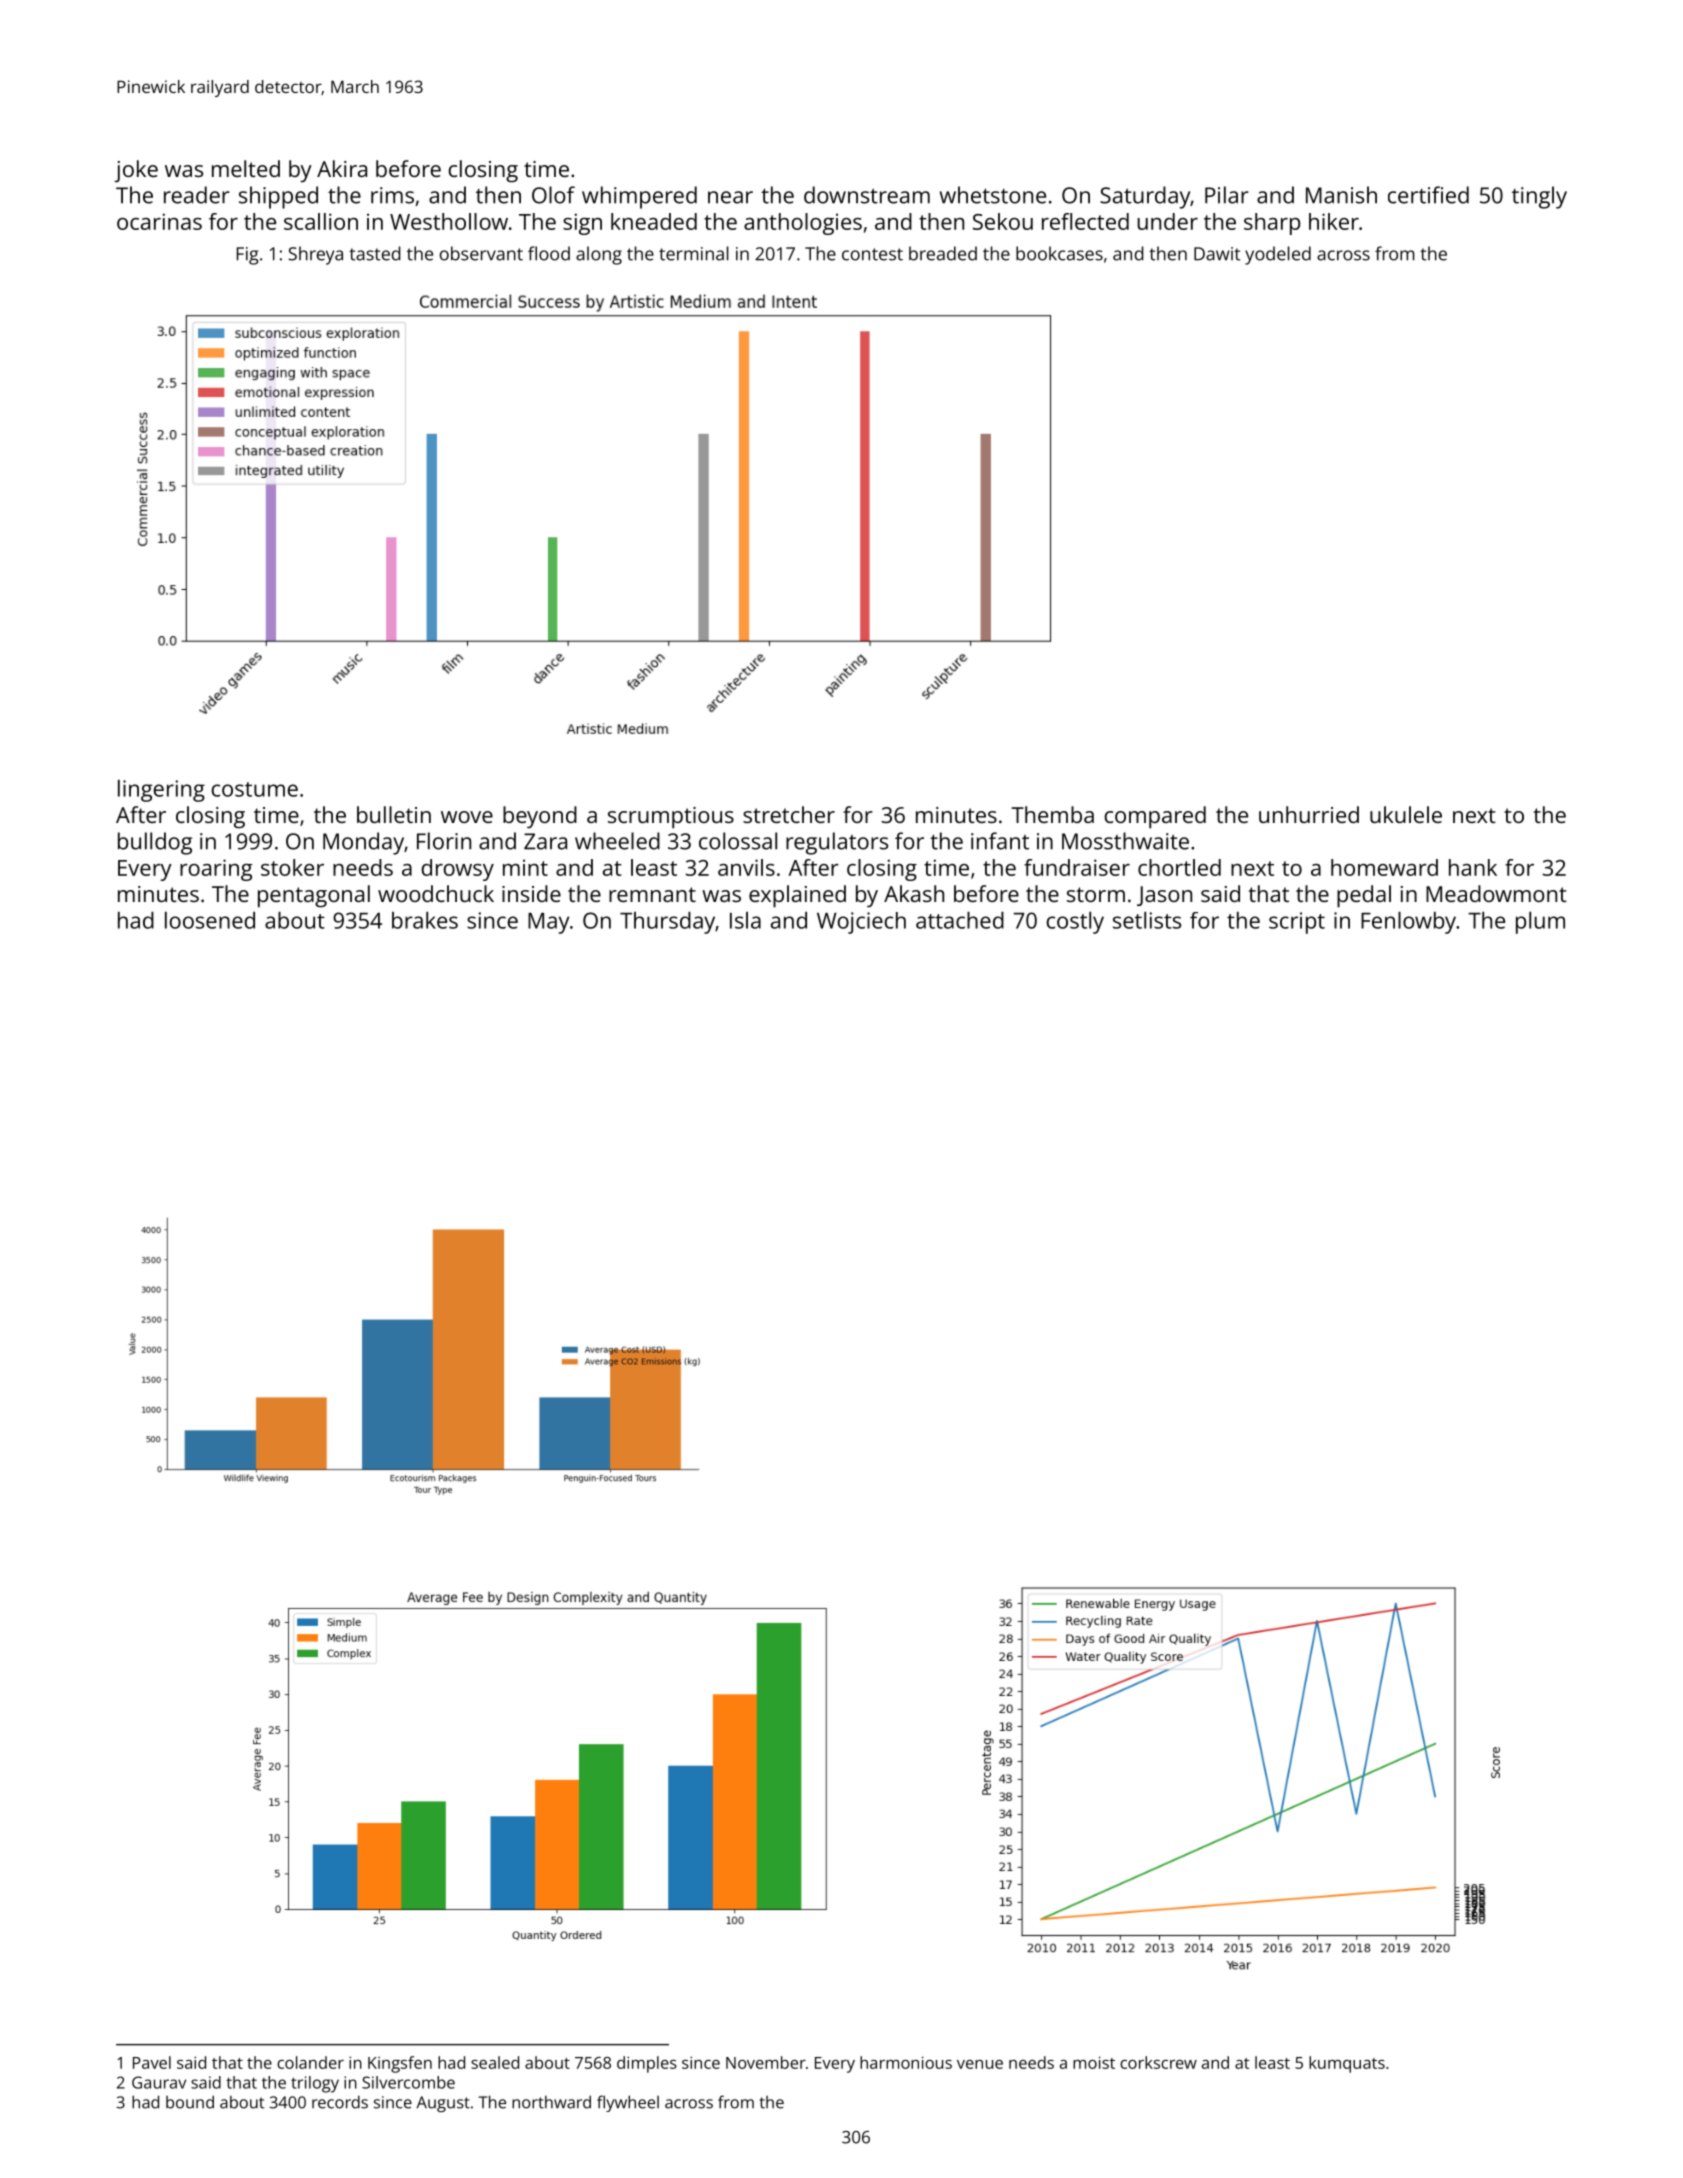 This page has height=2178, width=1683. I want to click on scrumptious, so click(671, 818).
